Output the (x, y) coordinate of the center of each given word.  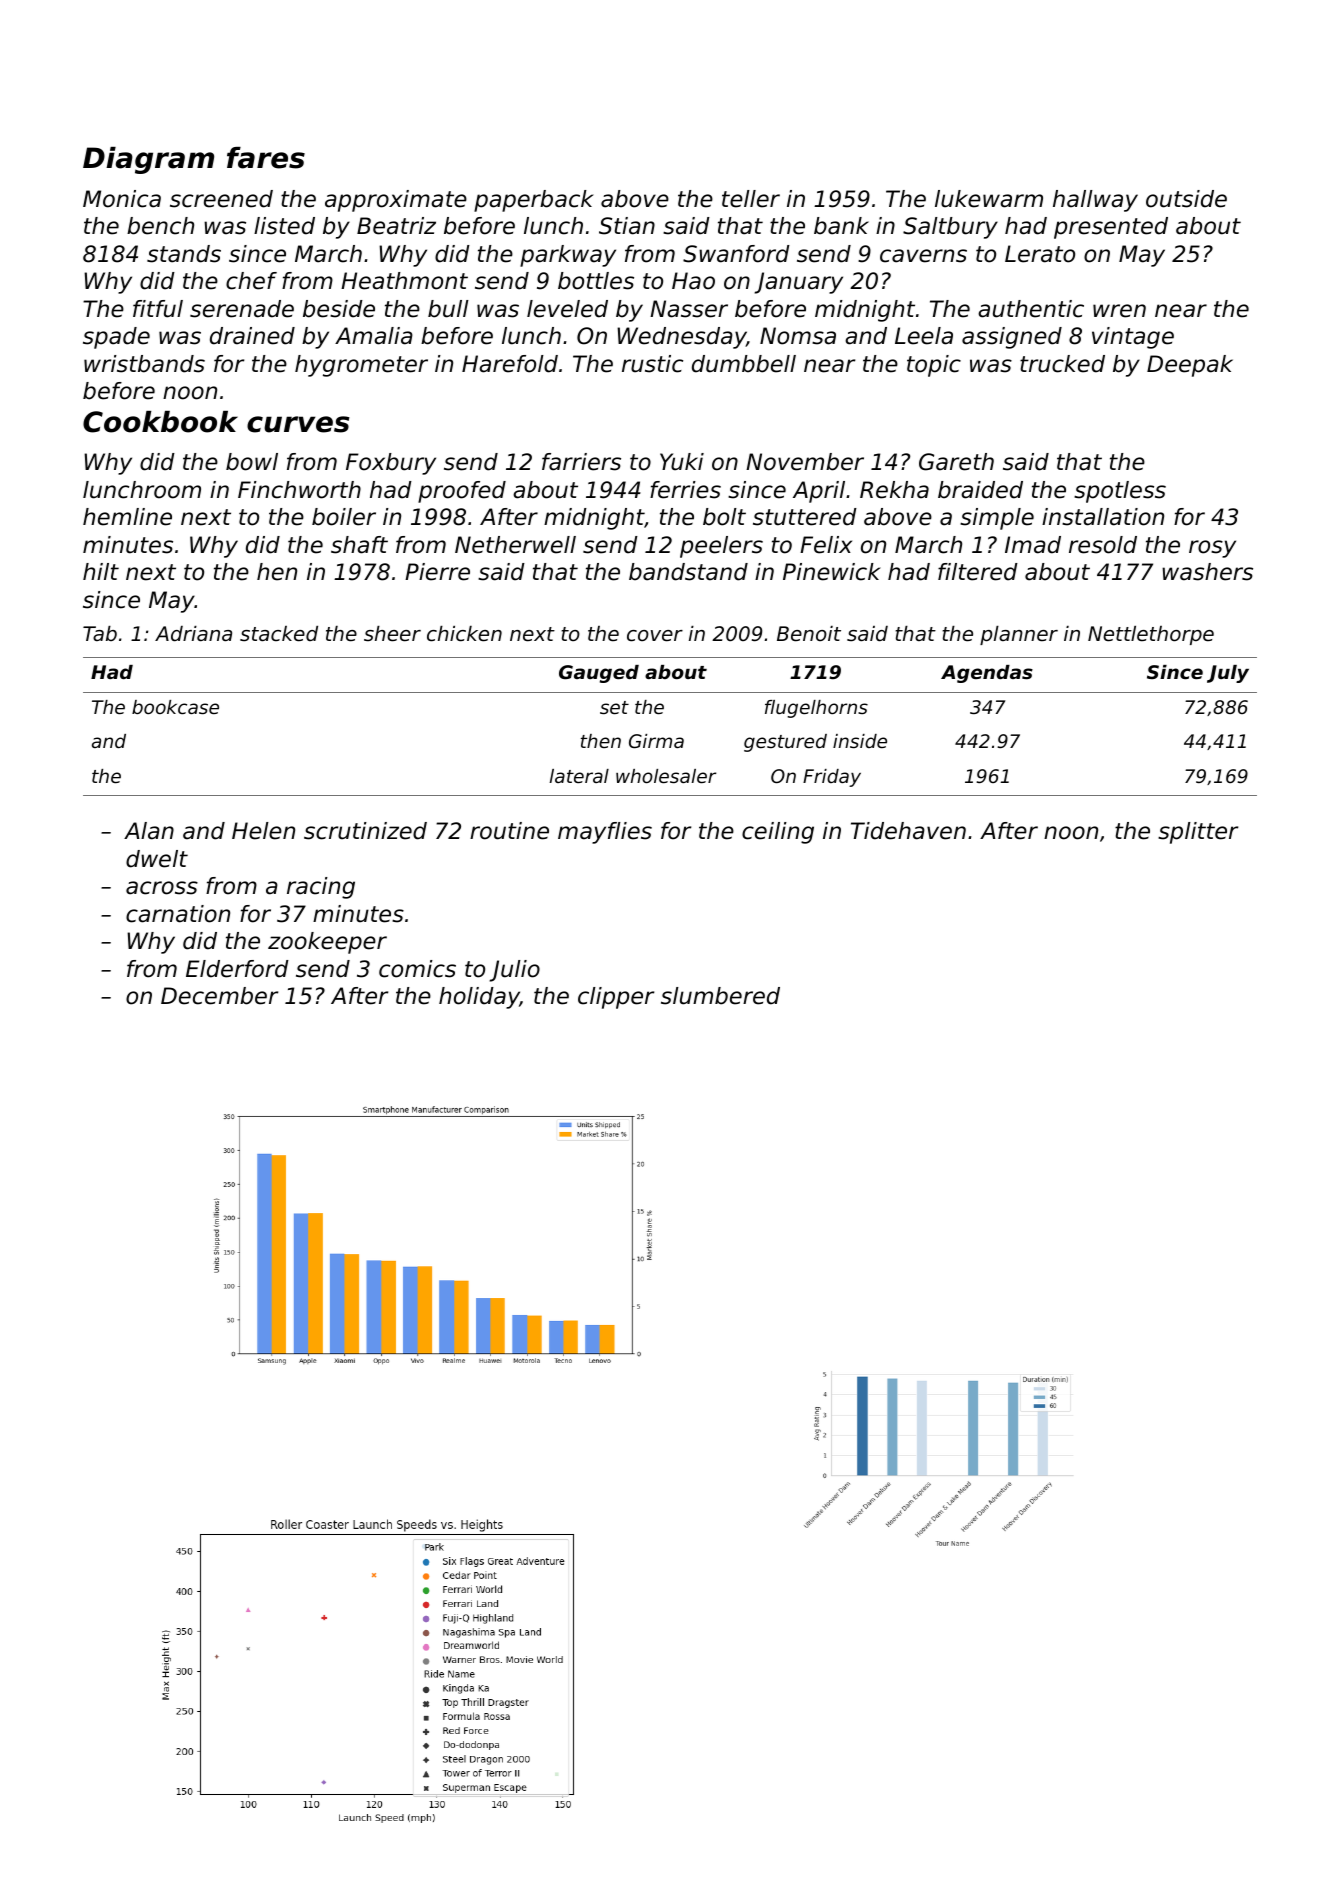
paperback (534, 201)
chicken (464, 634)
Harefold (510, 364)
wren (1119, 311)
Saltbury (950, 228)
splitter (1198, 833)
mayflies (605, 833)
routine (509, 831)
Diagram (148, 160)
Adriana (193, 634)
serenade (242, 309)
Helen (263, 831)
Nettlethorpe (1151, 635)
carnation (178, 914)
